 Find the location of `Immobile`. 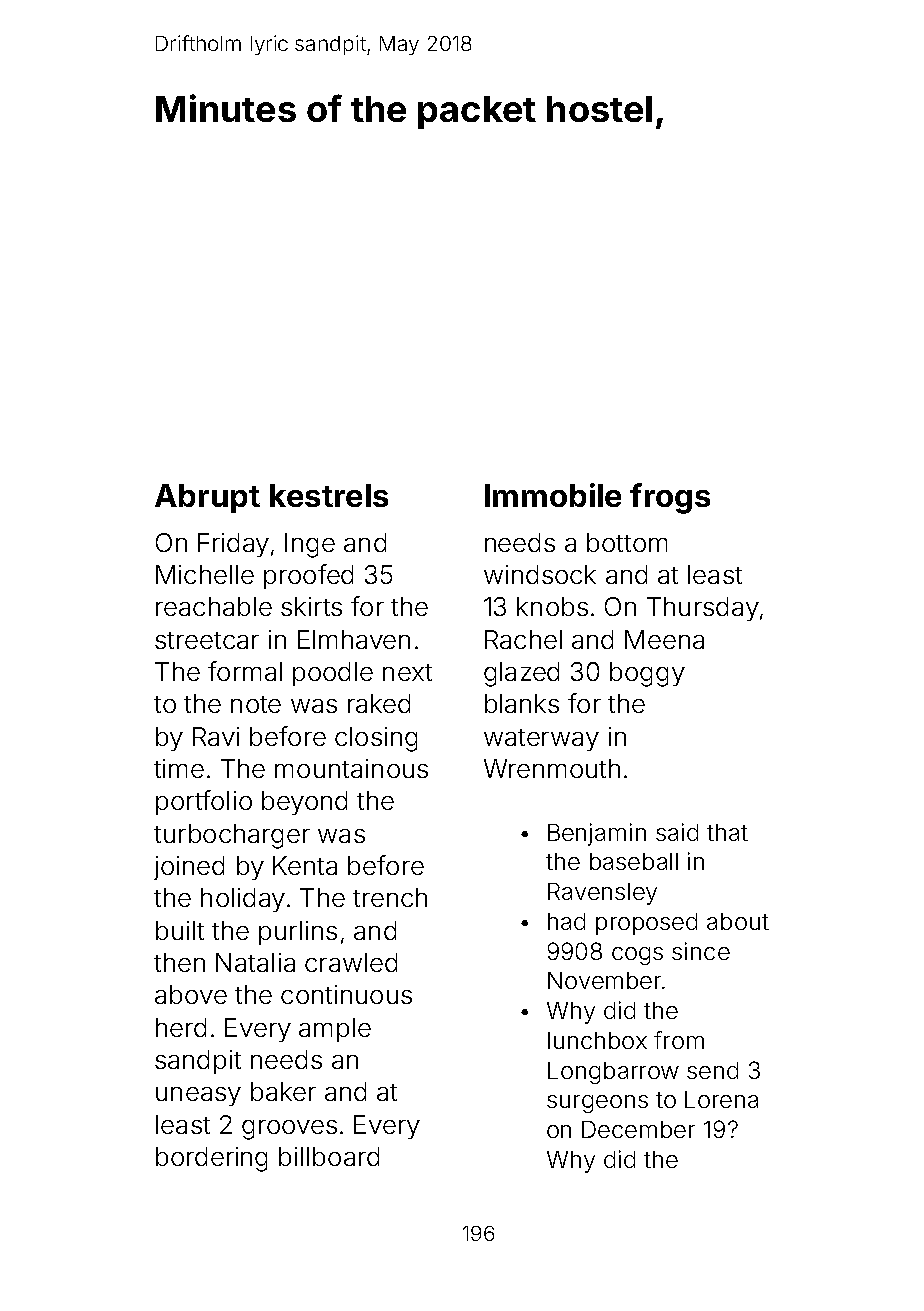

Immobile is located at coordinates (553, 495).
